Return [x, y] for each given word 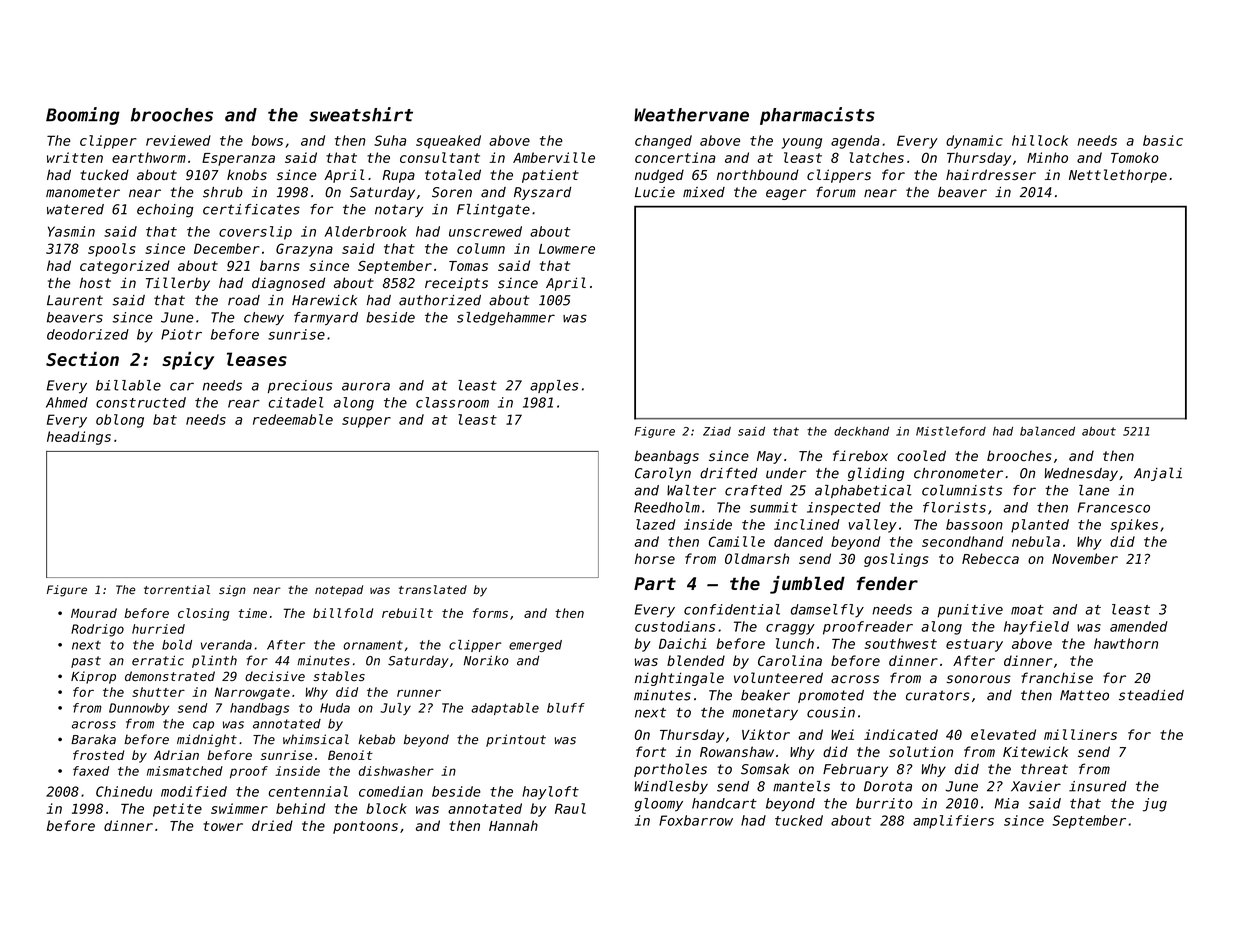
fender [887, 583]
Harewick [324, 300]
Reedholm [667, 507]
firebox [860, 455]
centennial [308, 791]
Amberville [554, 157]
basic [1163, 140]
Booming [83, 116]
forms [490, 613]
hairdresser [991, 174]
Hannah [513, 825]
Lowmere [567, 249]
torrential [177, 590]
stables [339, 676]
